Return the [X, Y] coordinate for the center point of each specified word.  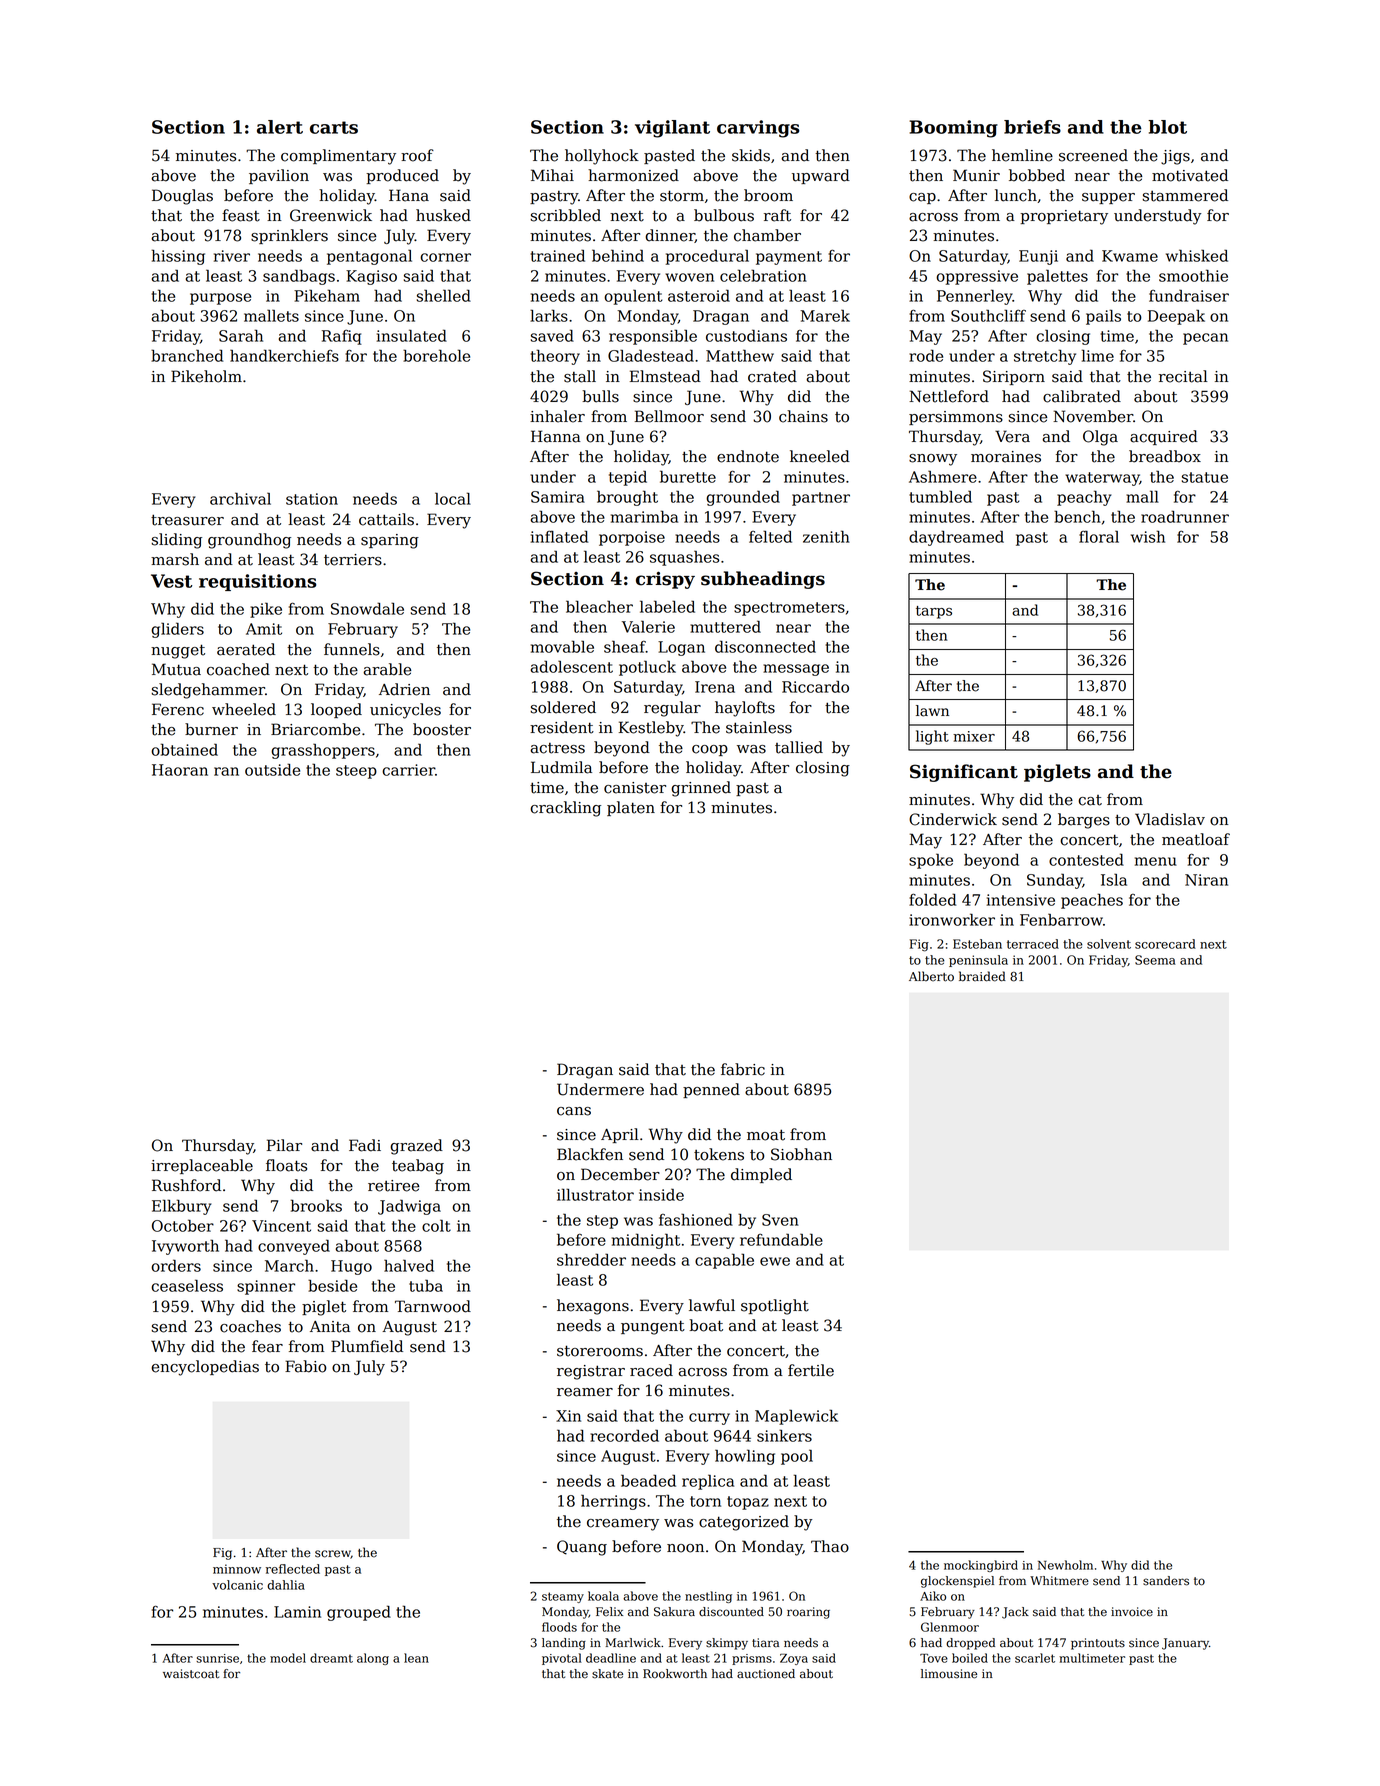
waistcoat [191, 1674]
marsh [175, 559]
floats [286, 1165]
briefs [1032, 127]
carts [334, 127]
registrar [591, 1372]
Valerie [648, 626]
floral [1099, 537]
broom [768, 195]
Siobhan [801, 1154]
